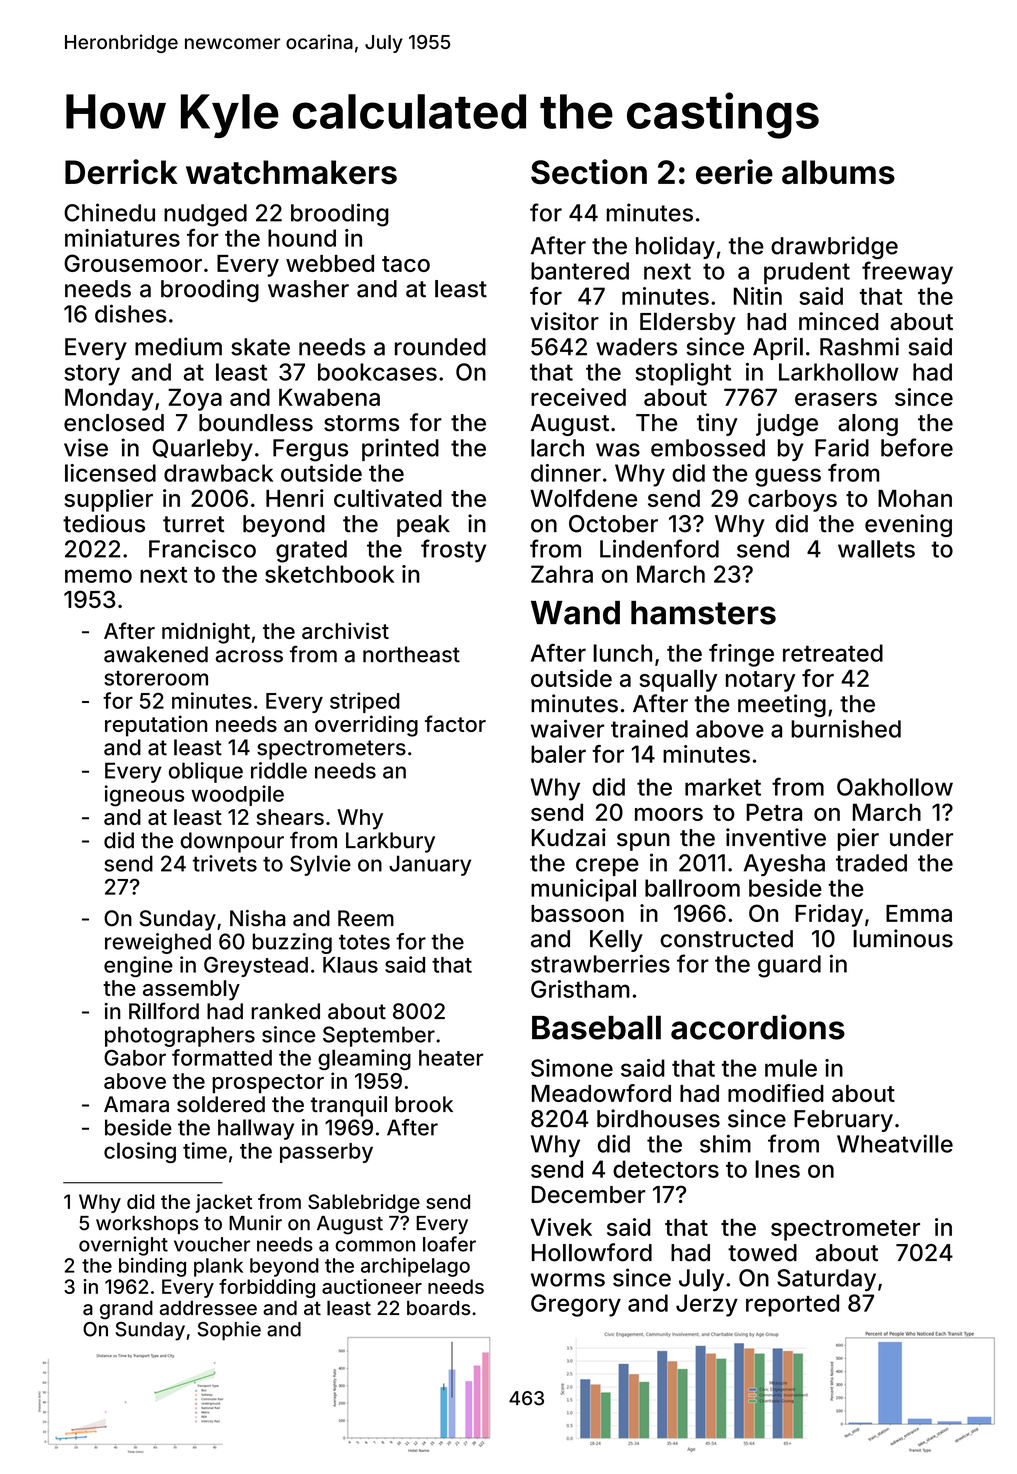 Image resolution: width=1017 pixels, height=1474 pixels. Describe the element at coordinates (789, 966) in the page. I see `guard` at that location.
